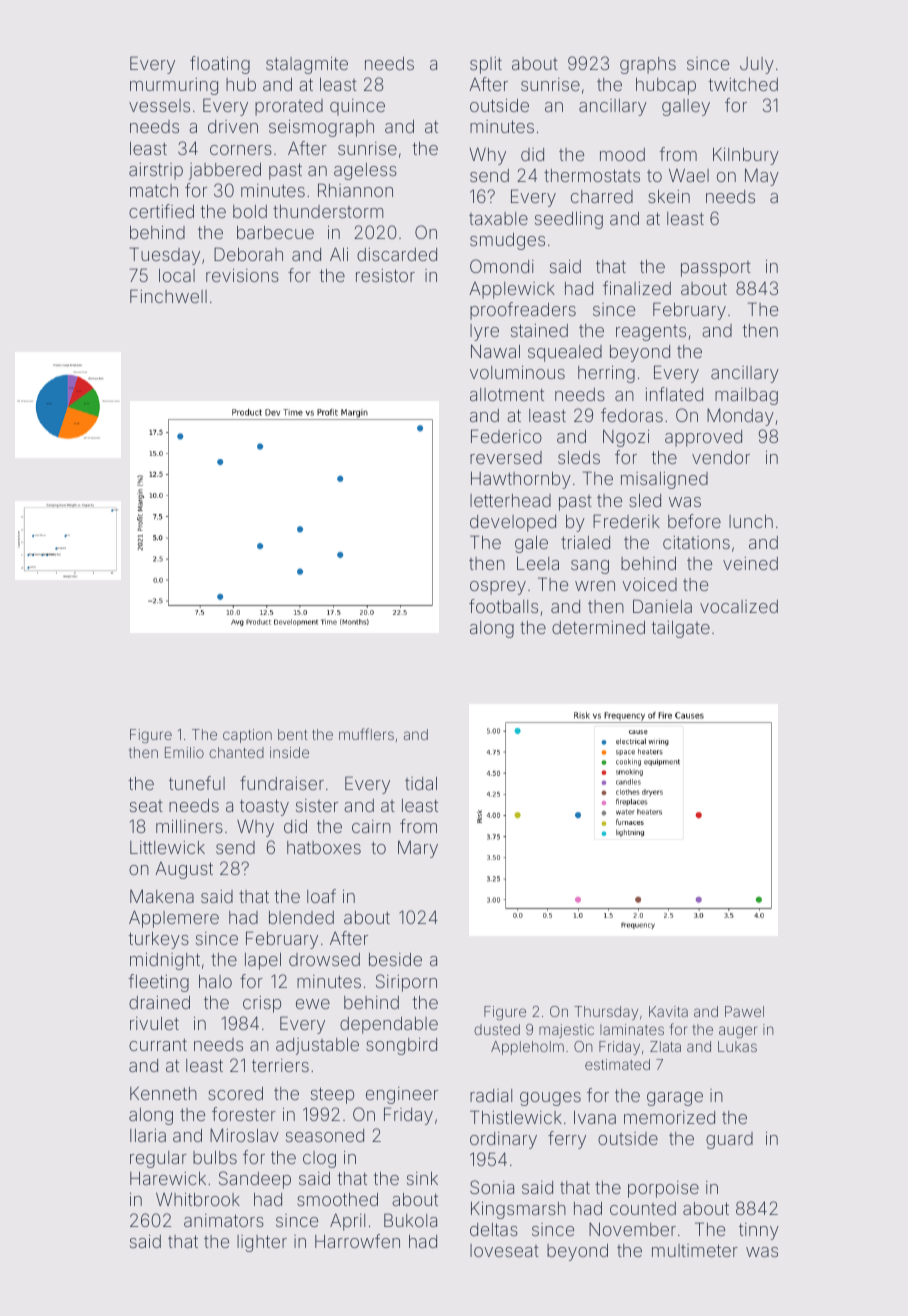  What do you see at coordinates (236, 752) in the image?
I see `chanted` at bounding box center [236, 752].
